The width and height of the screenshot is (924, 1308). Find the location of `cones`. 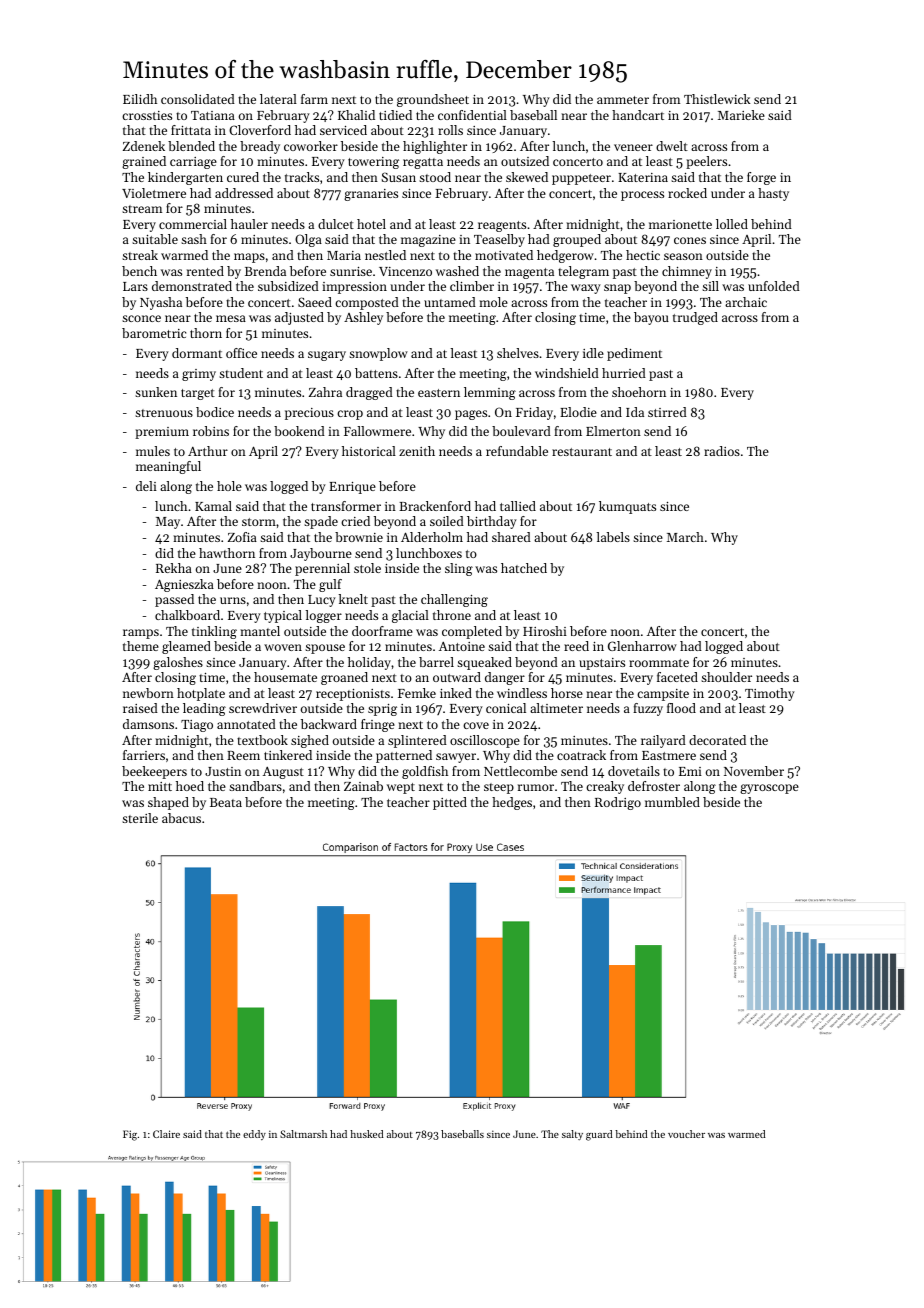

cones is located at coordinates (690, 240).
